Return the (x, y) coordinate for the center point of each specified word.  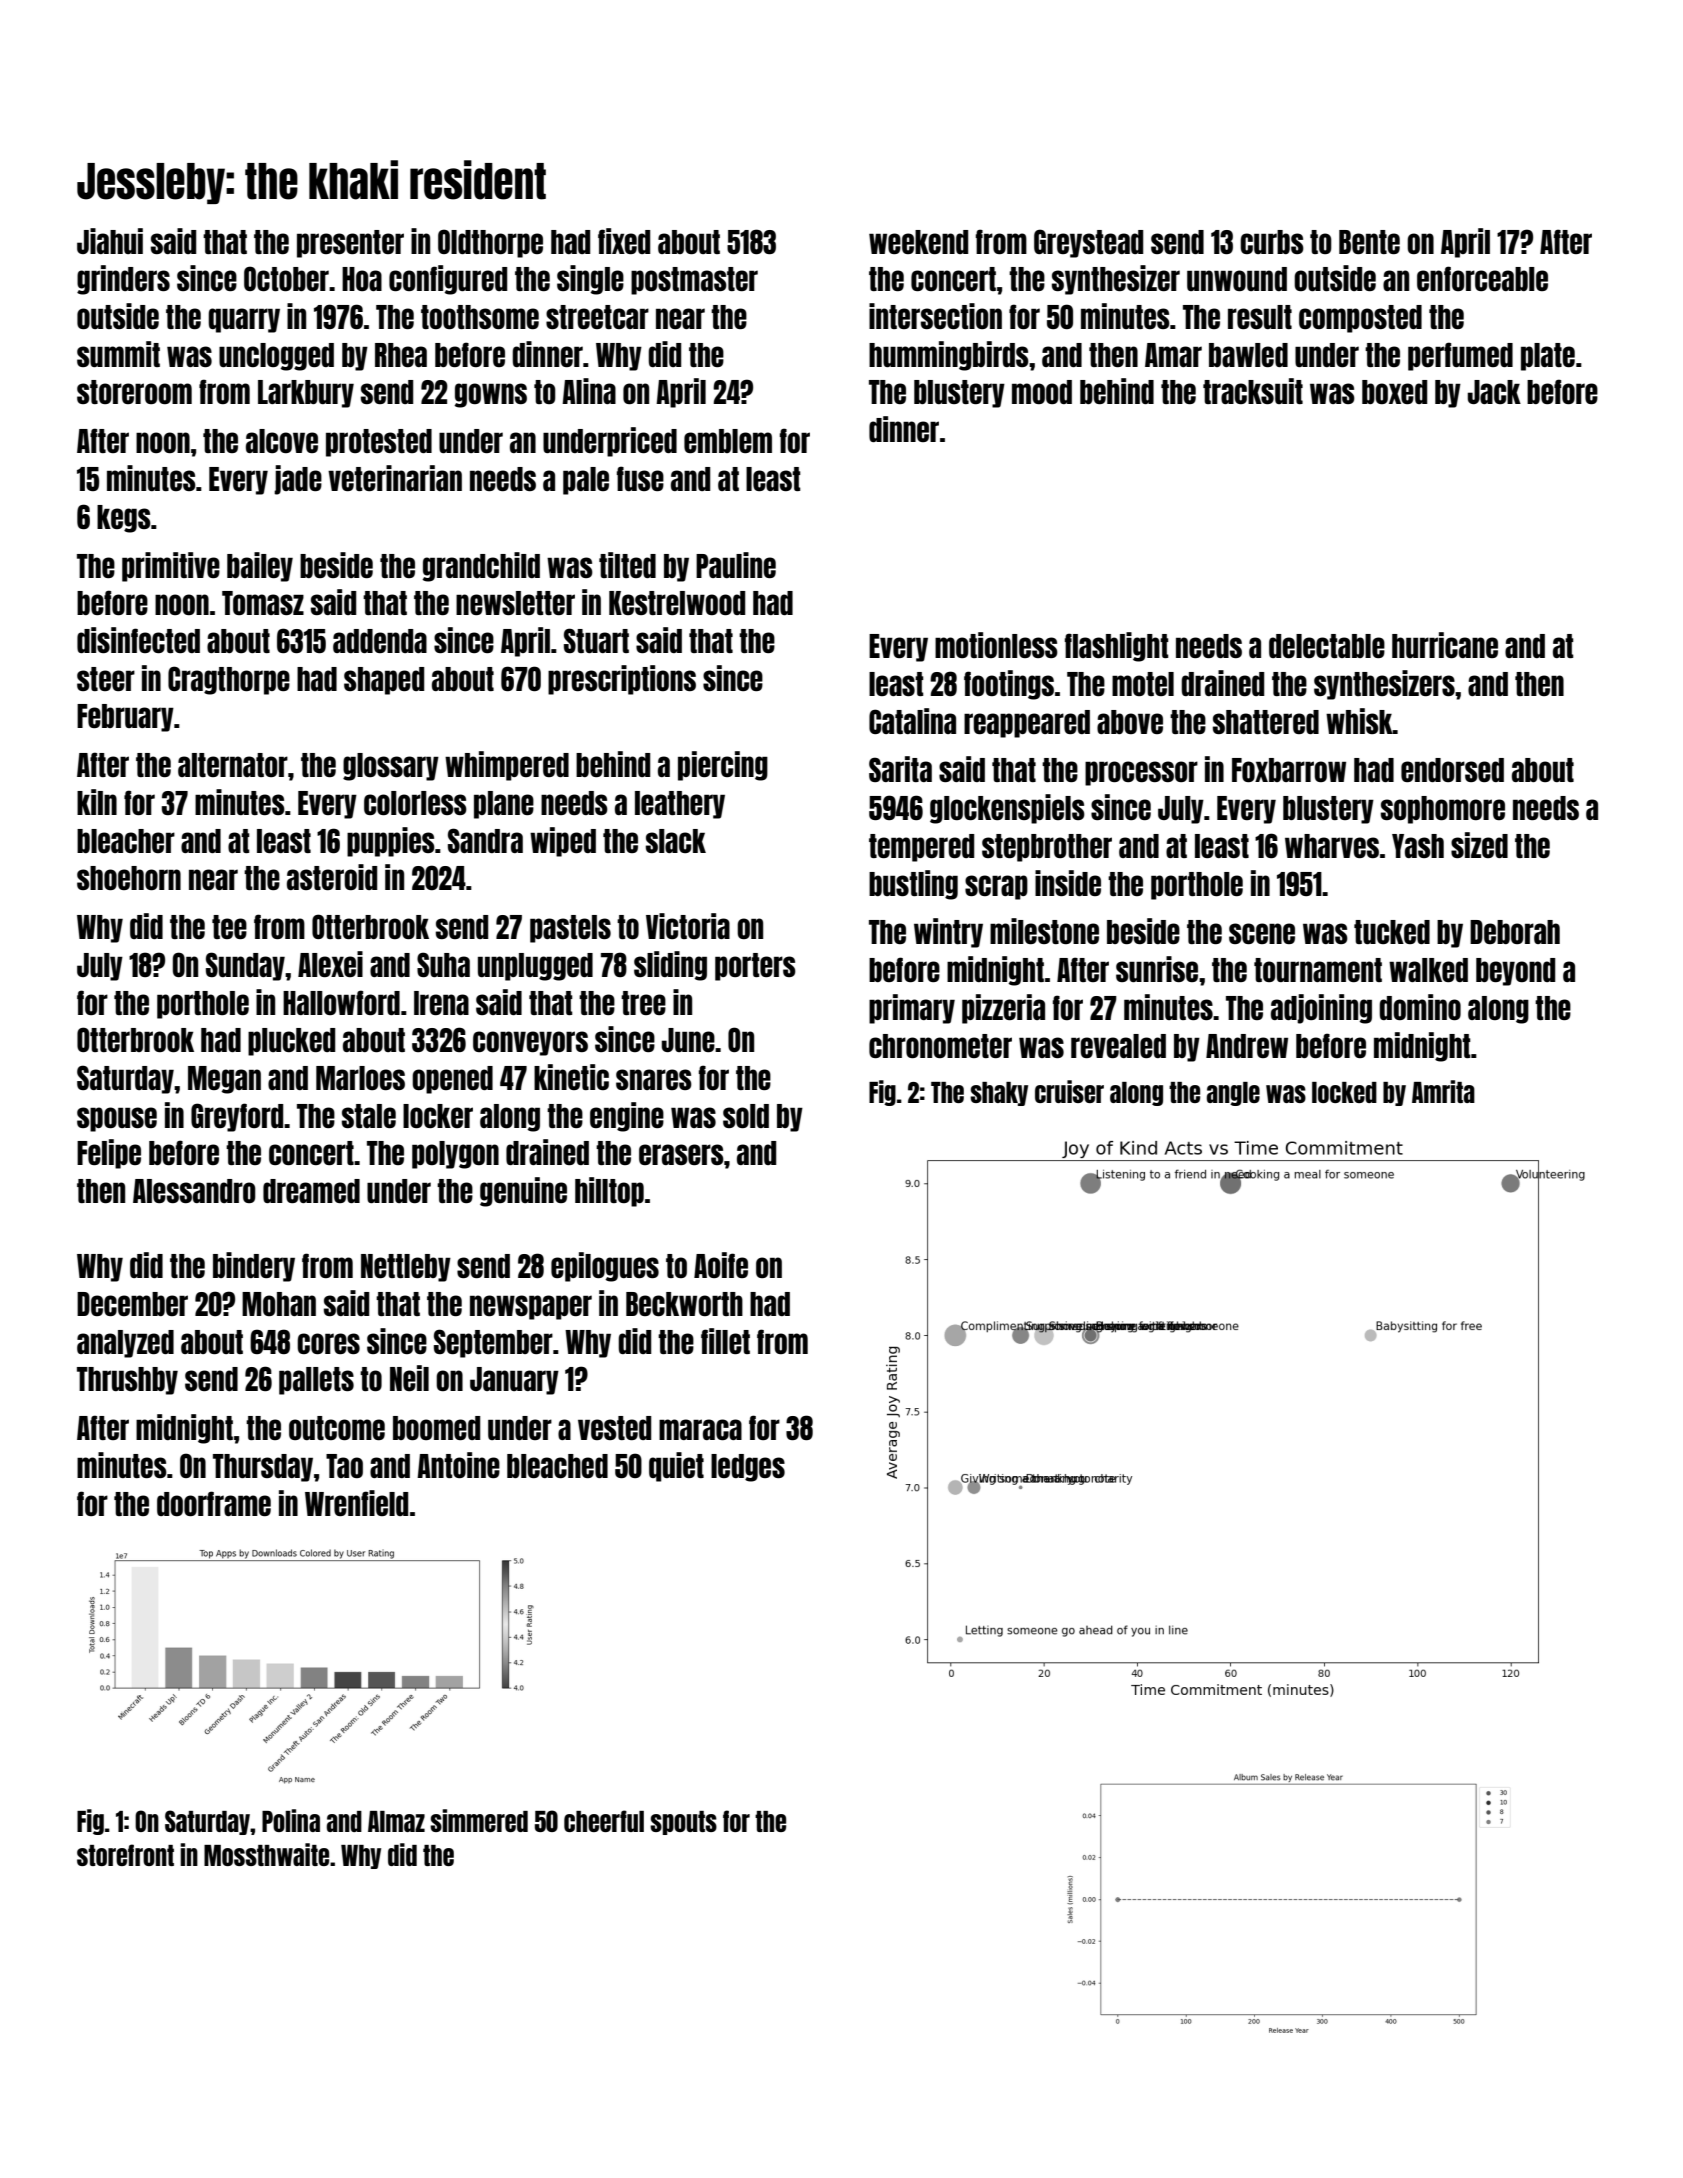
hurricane (1445, 645)
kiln (97, 802)
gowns (490, 395)
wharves (1332, 846)
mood (1042, 392)
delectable (1327, 646)
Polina (291, 1820)
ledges (748, 1468)
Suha (443, 964)
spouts (683, 1823)
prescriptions (622, 680)
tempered (921, 848)
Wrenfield (356, 1503)
